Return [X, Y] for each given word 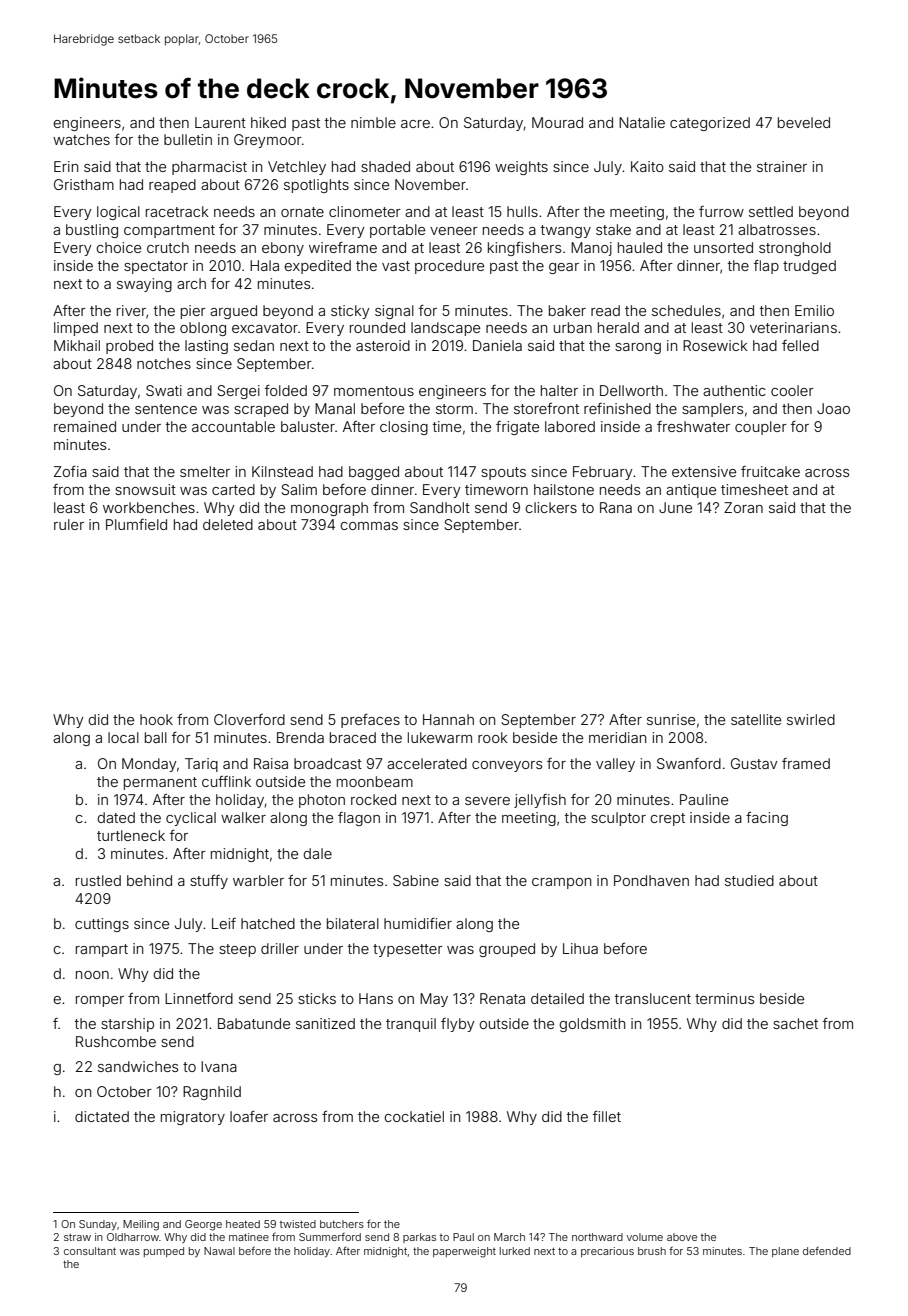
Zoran [743, 507]
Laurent [220, 122]
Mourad [557, 122]
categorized [710, 124]
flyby [458, 1025]
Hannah [448, 719]
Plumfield [136, 524]
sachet [795, 1023]
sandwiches [138, 1066]
